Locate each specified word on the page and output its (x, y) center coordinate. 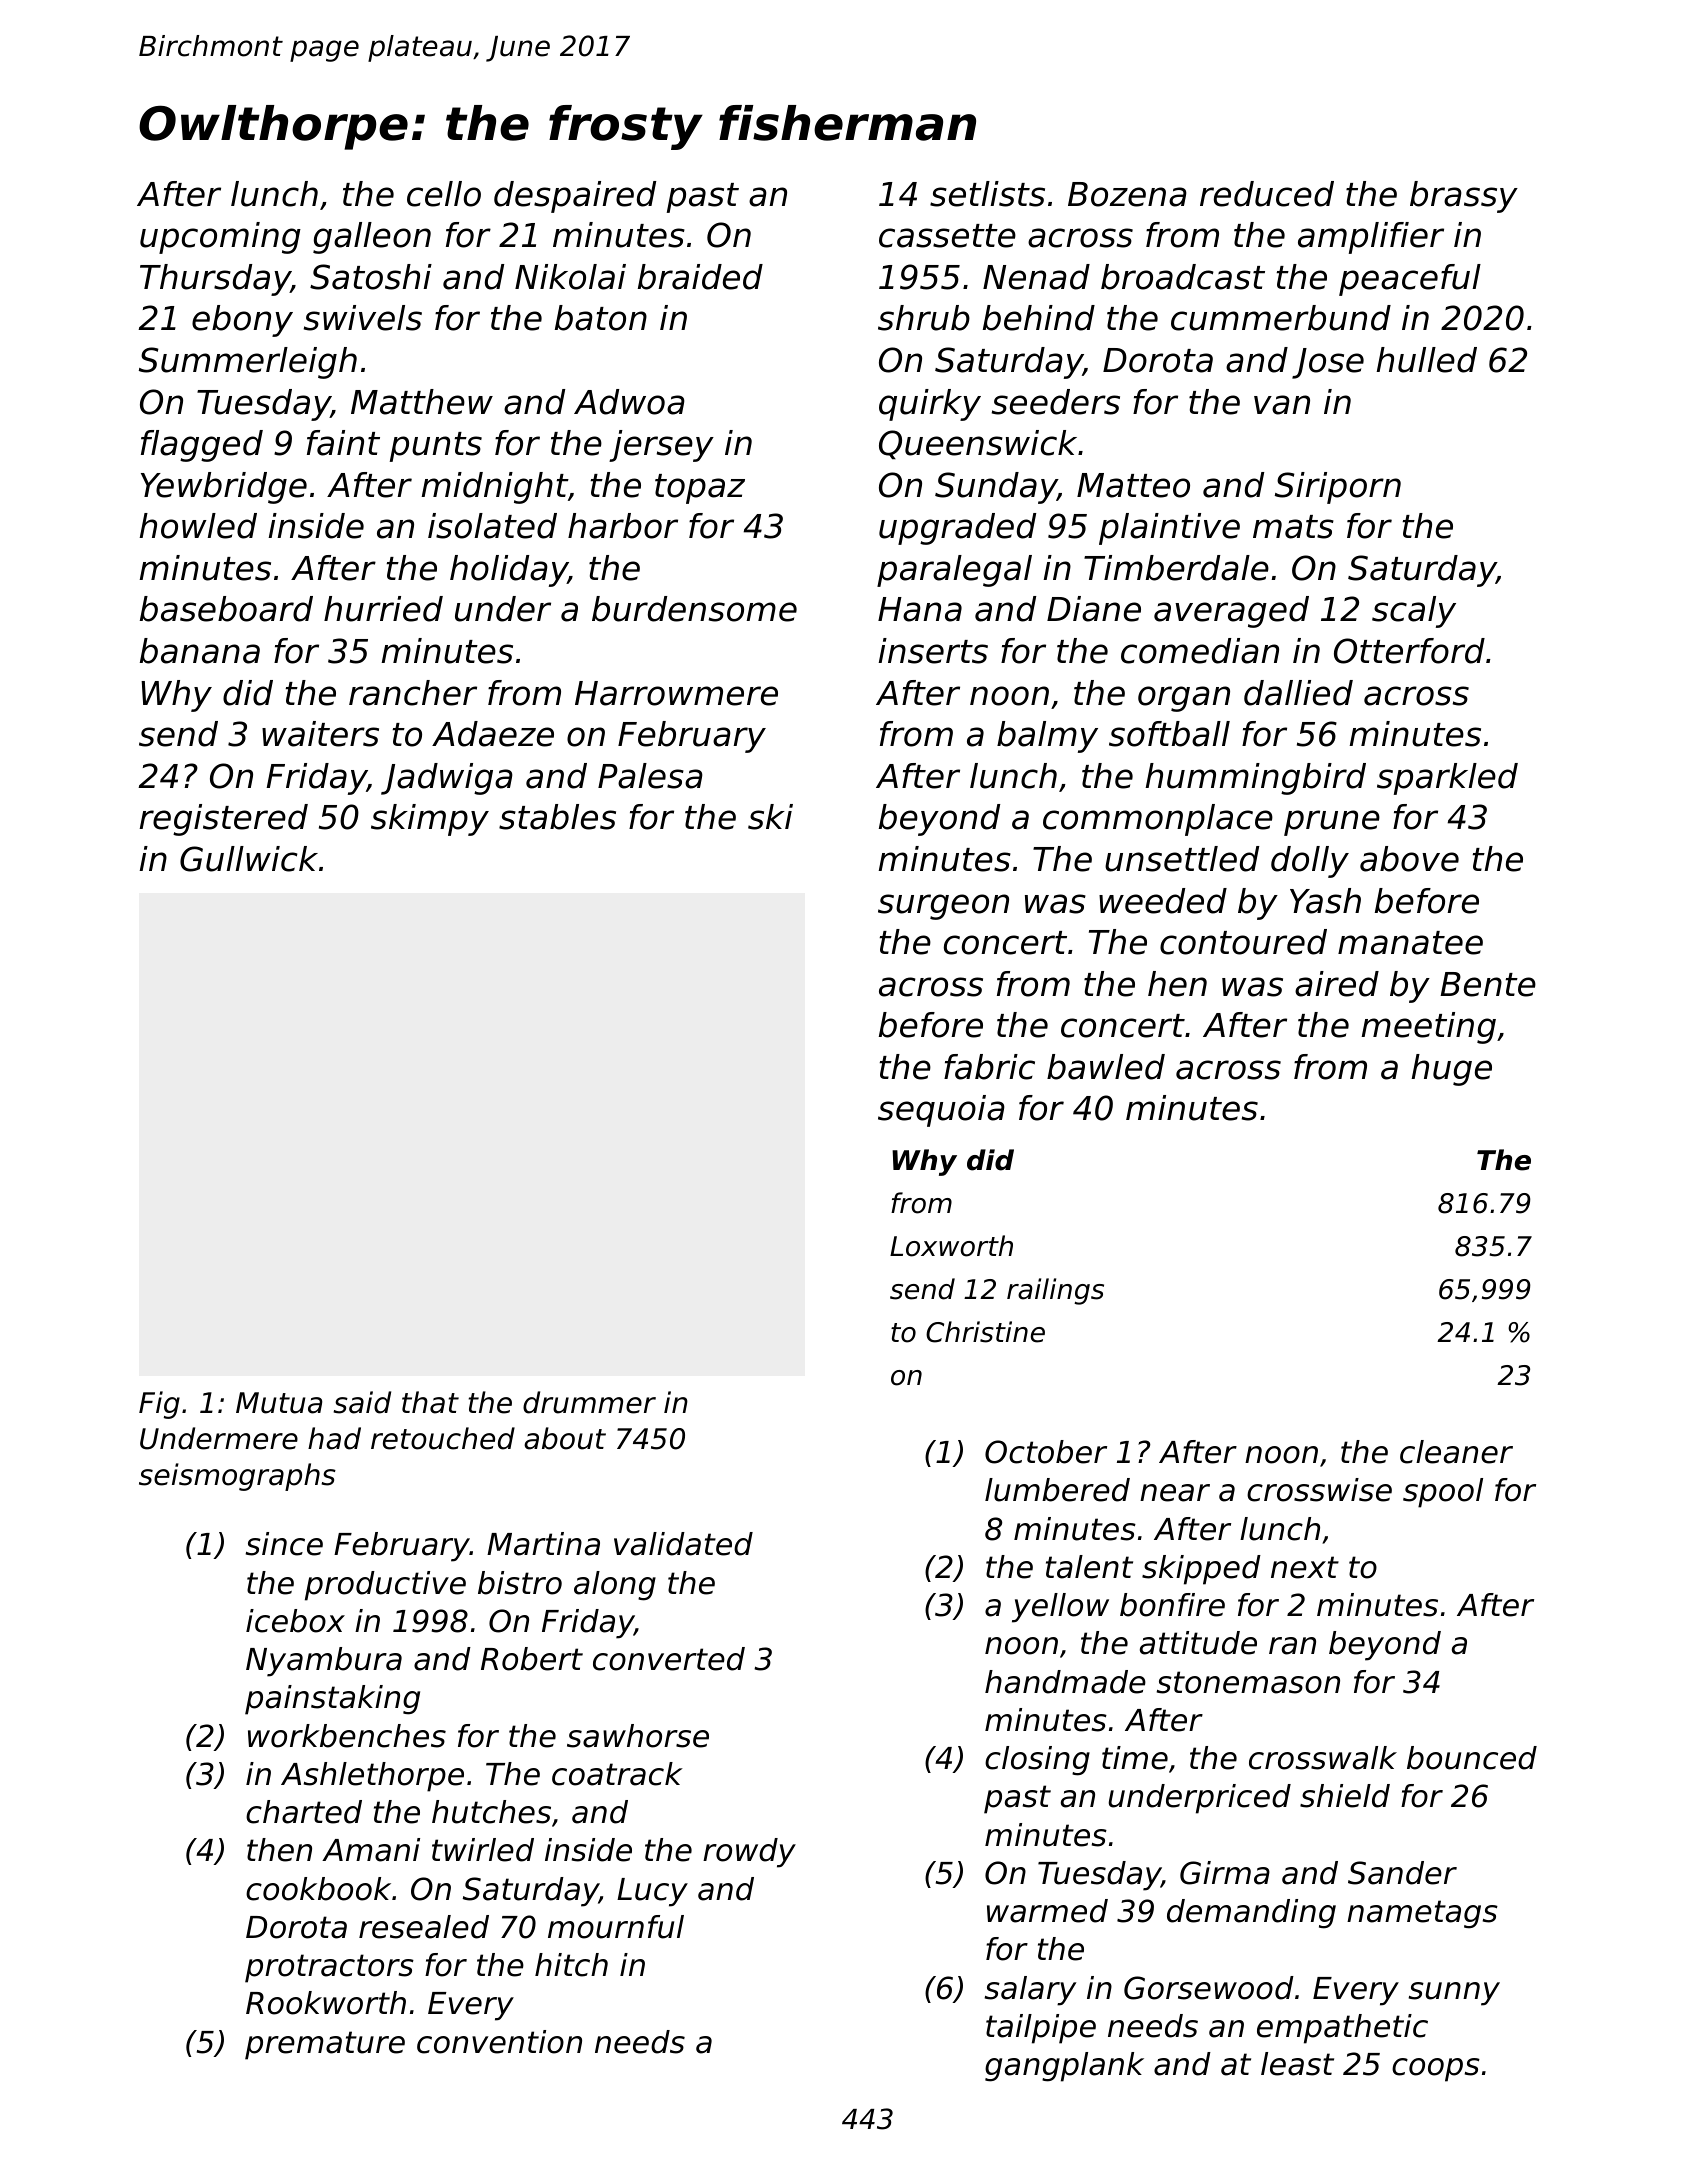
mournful (616, 1927)
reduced (1267, 194)
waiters (320, 734)
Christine (985, 1332)
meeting (1429, 1028)
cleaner (1456, 1452)
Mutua (279, 1403)
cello (444, 194)
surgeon (943, 907)
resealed (424, 1927)
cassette (947, 236)
